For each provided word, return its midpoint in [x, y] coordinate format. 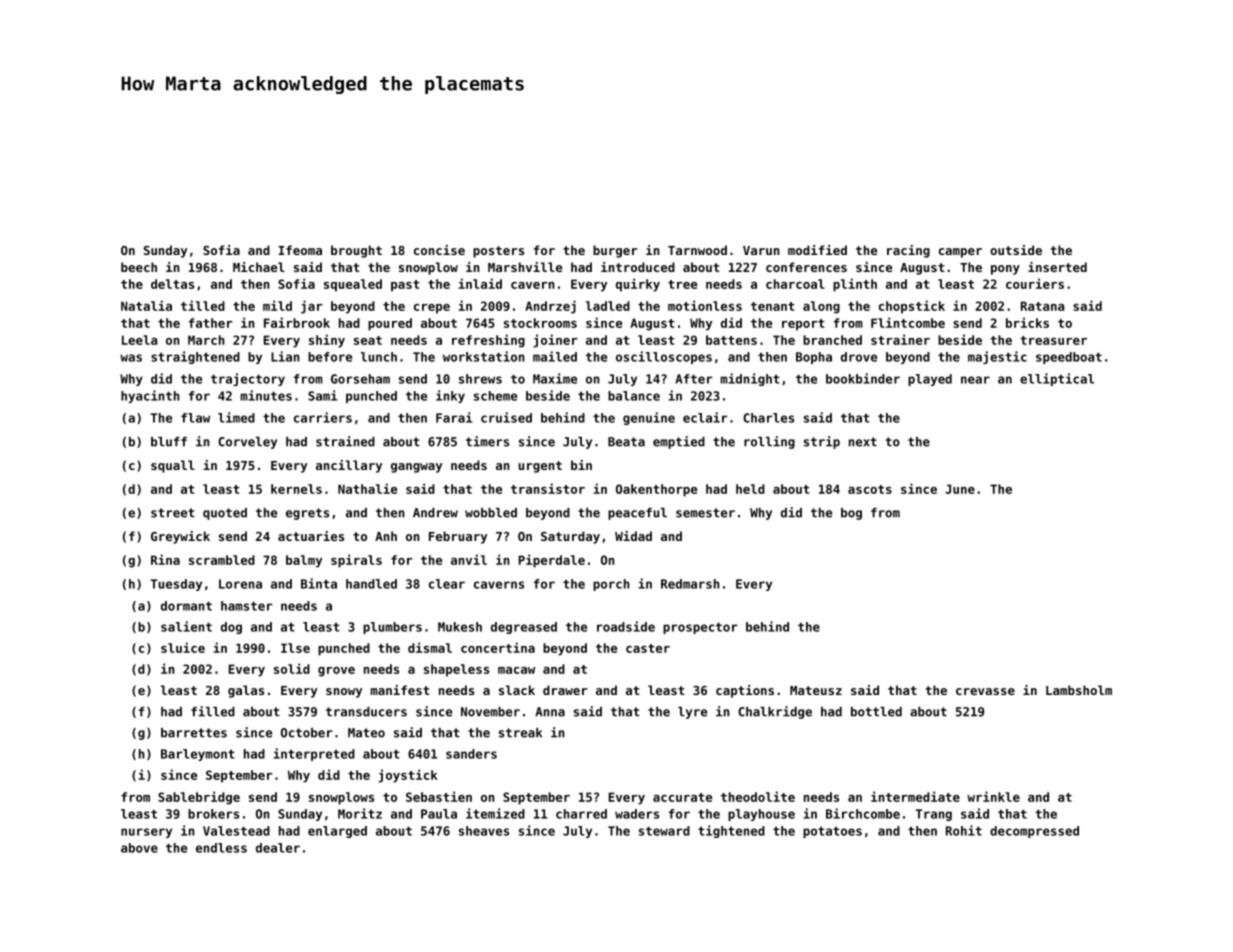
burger [615, 251]
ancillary [349, 466]
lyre [692, 713]
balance [634, 396]
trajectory [248, 379]
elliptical [1057, 379]
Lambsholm [1079, 690]
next [863, 442]
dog [231, 628]
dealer [278, 848]
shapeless [456, 670]
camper [960, 253]
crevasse [985, 691]
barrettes [194, 733]
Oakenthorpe [656, 490]
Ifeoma [300, 250]
